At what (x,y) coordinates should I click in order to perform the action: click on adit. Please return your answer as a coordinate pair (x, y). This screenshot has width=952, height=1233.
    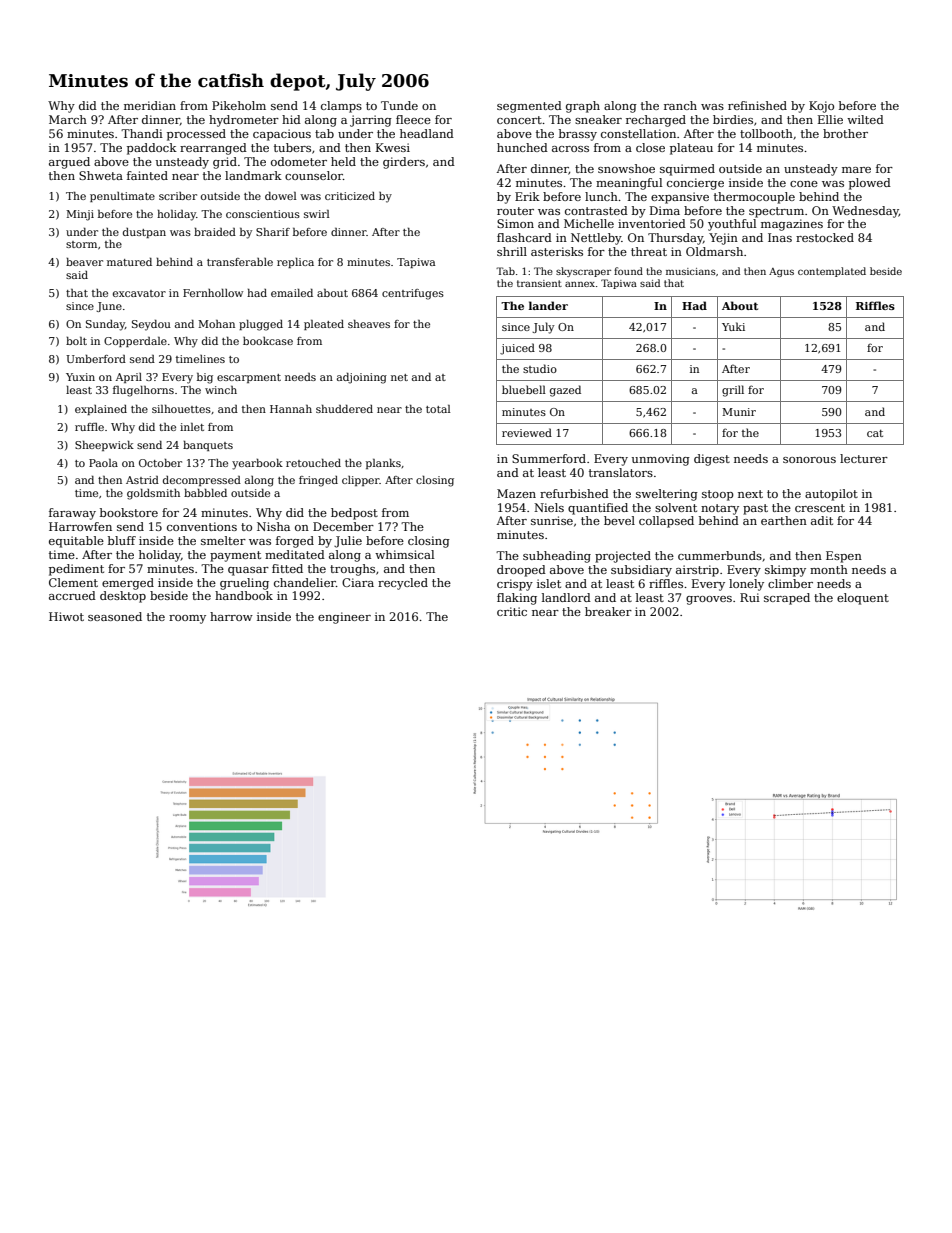
    Looking at the image, I should click on (822, 520).
